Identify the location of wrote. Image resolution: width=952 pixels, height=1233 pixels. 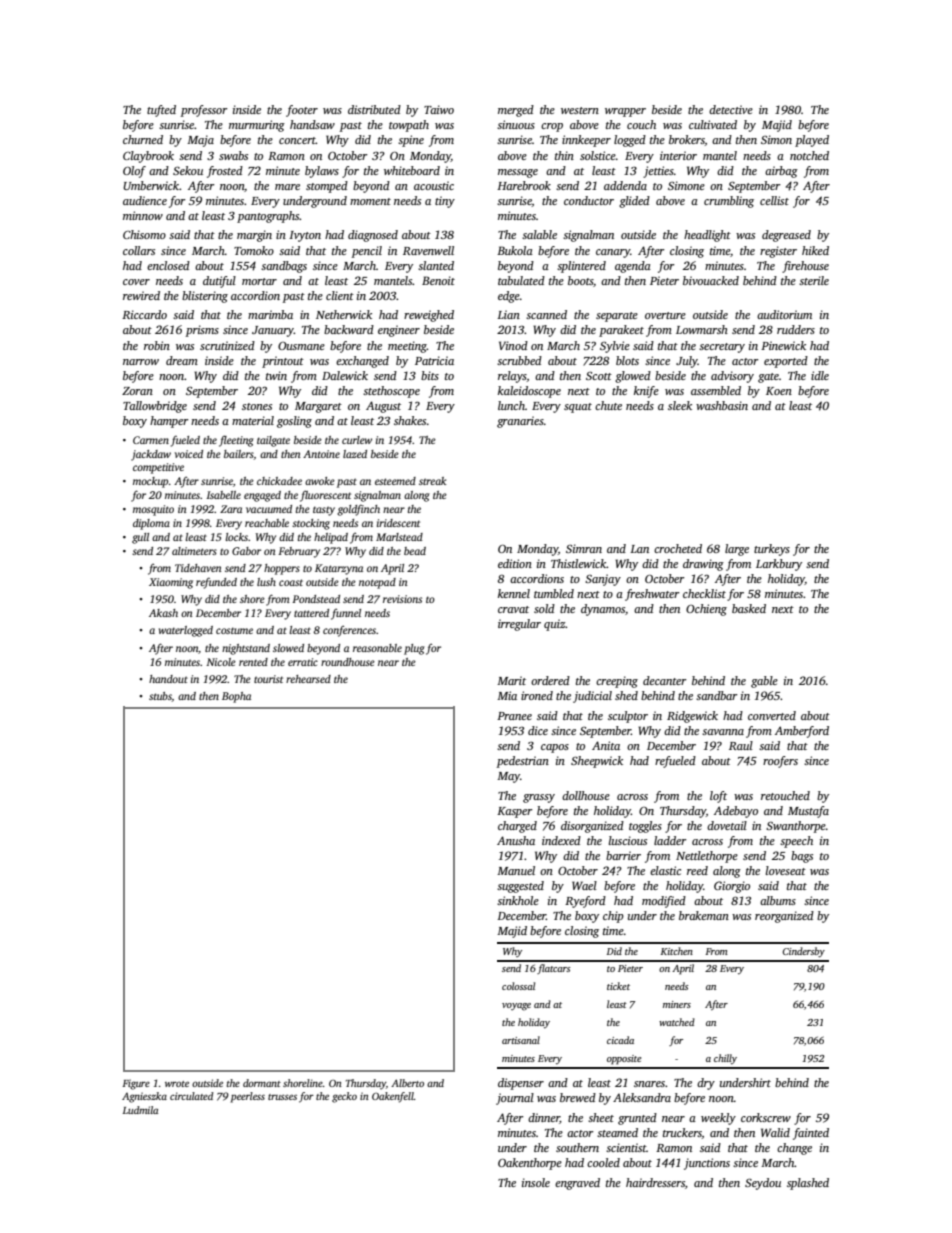
(177, 1084).
